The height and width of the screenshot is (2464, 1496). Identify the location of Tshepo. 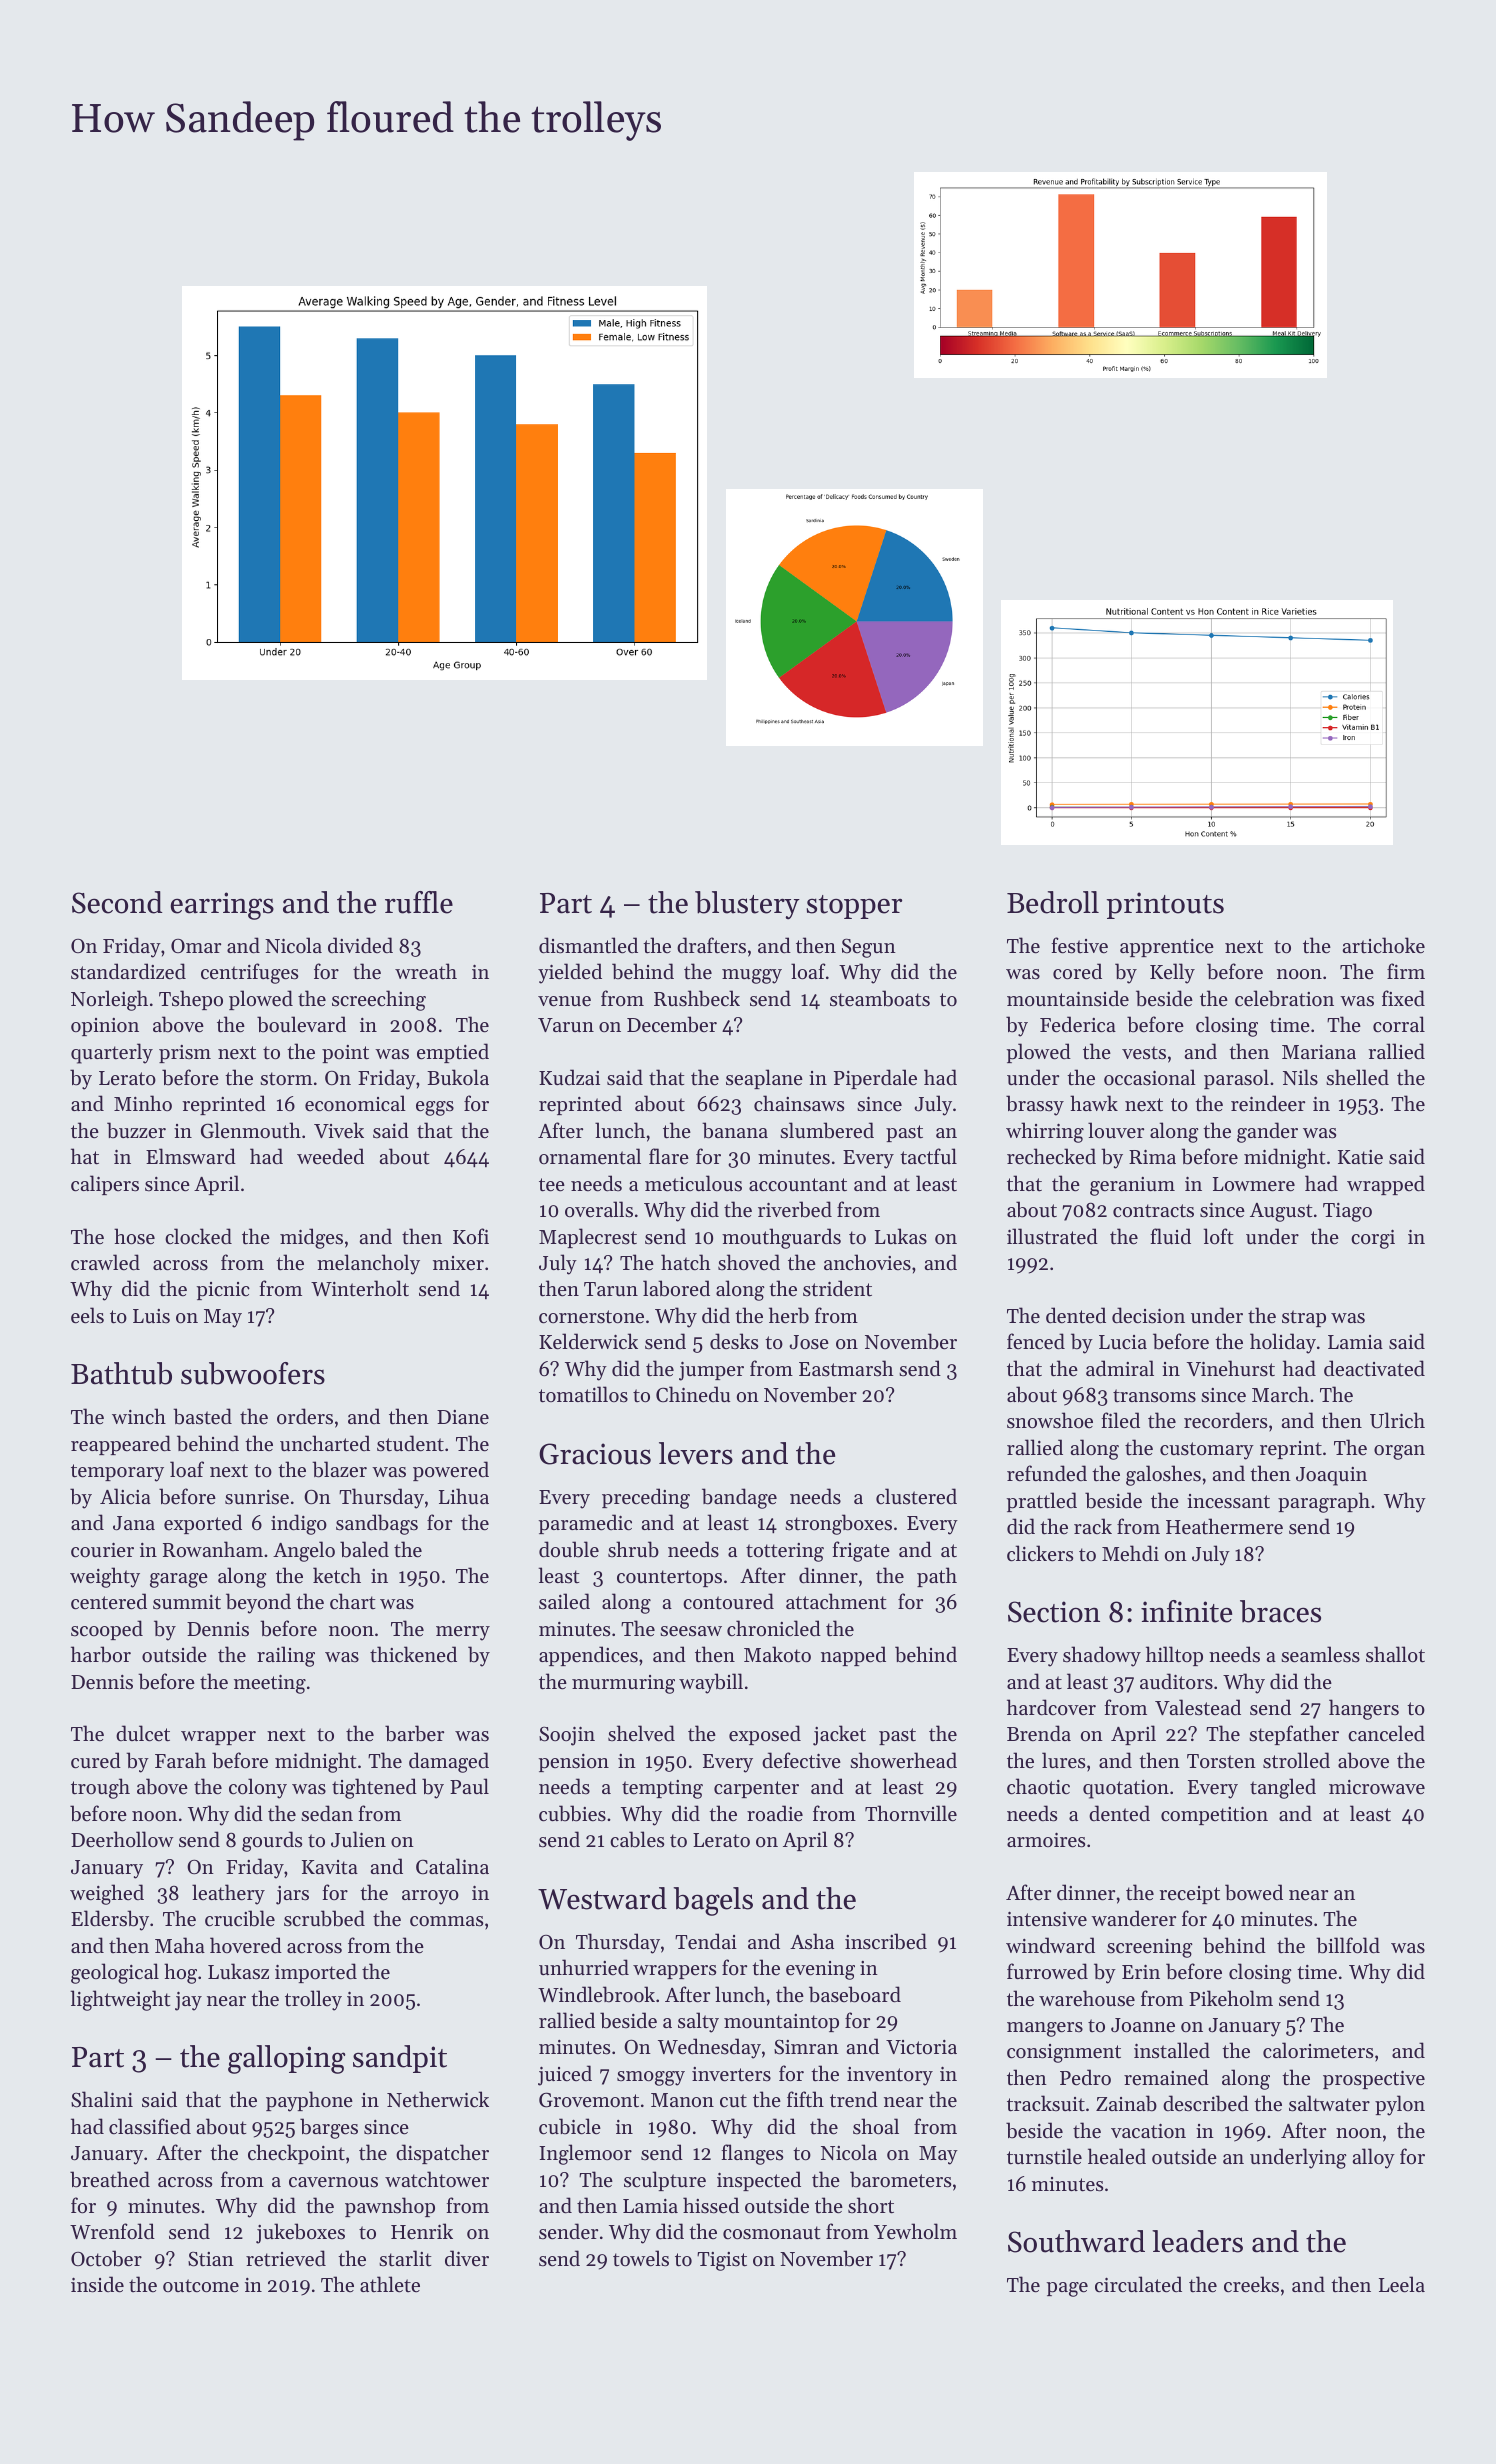
(191, 1000).
